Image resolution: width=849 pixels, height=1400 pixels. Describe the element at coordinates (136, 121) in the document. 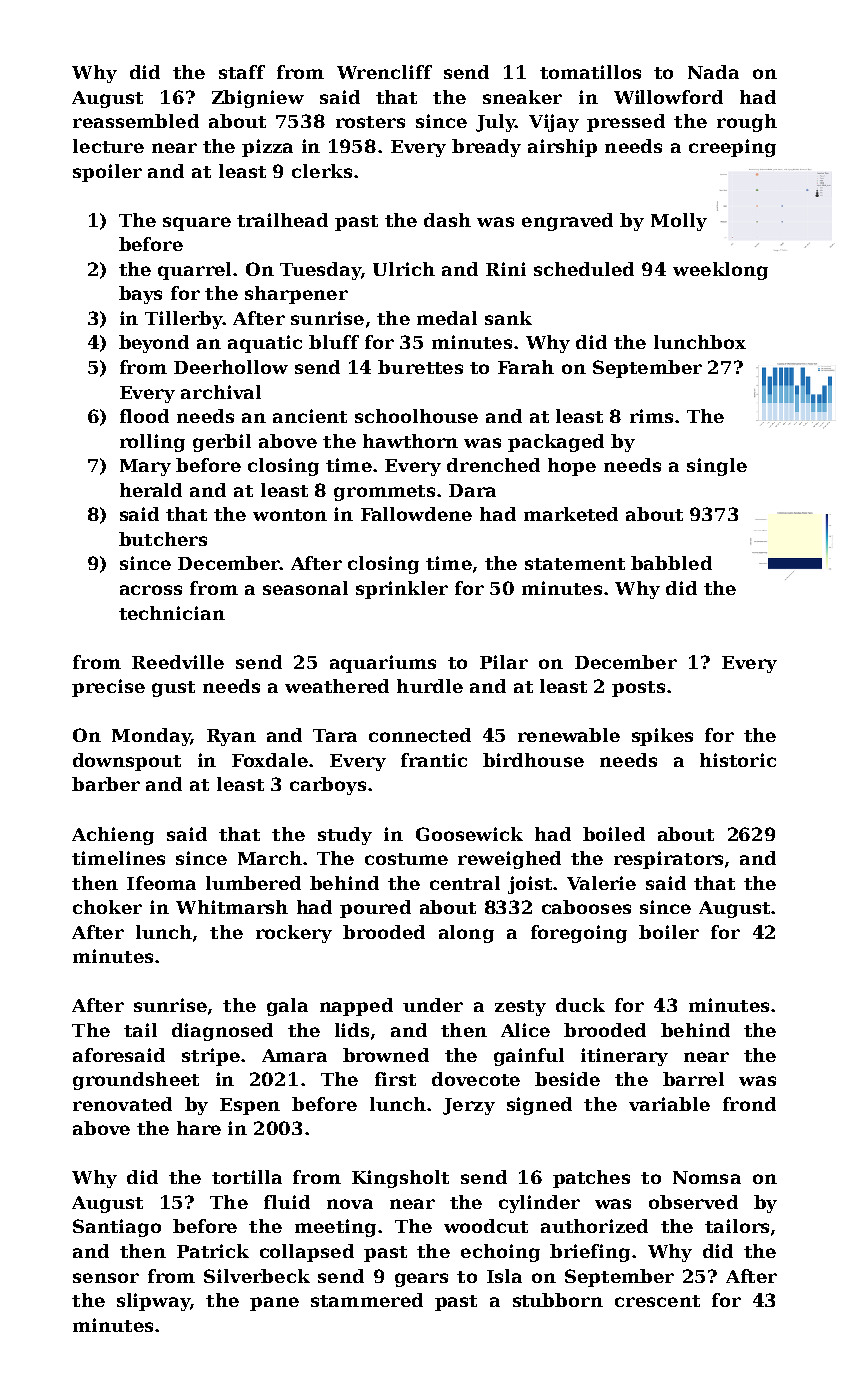

I see `reassembled` at that location.
